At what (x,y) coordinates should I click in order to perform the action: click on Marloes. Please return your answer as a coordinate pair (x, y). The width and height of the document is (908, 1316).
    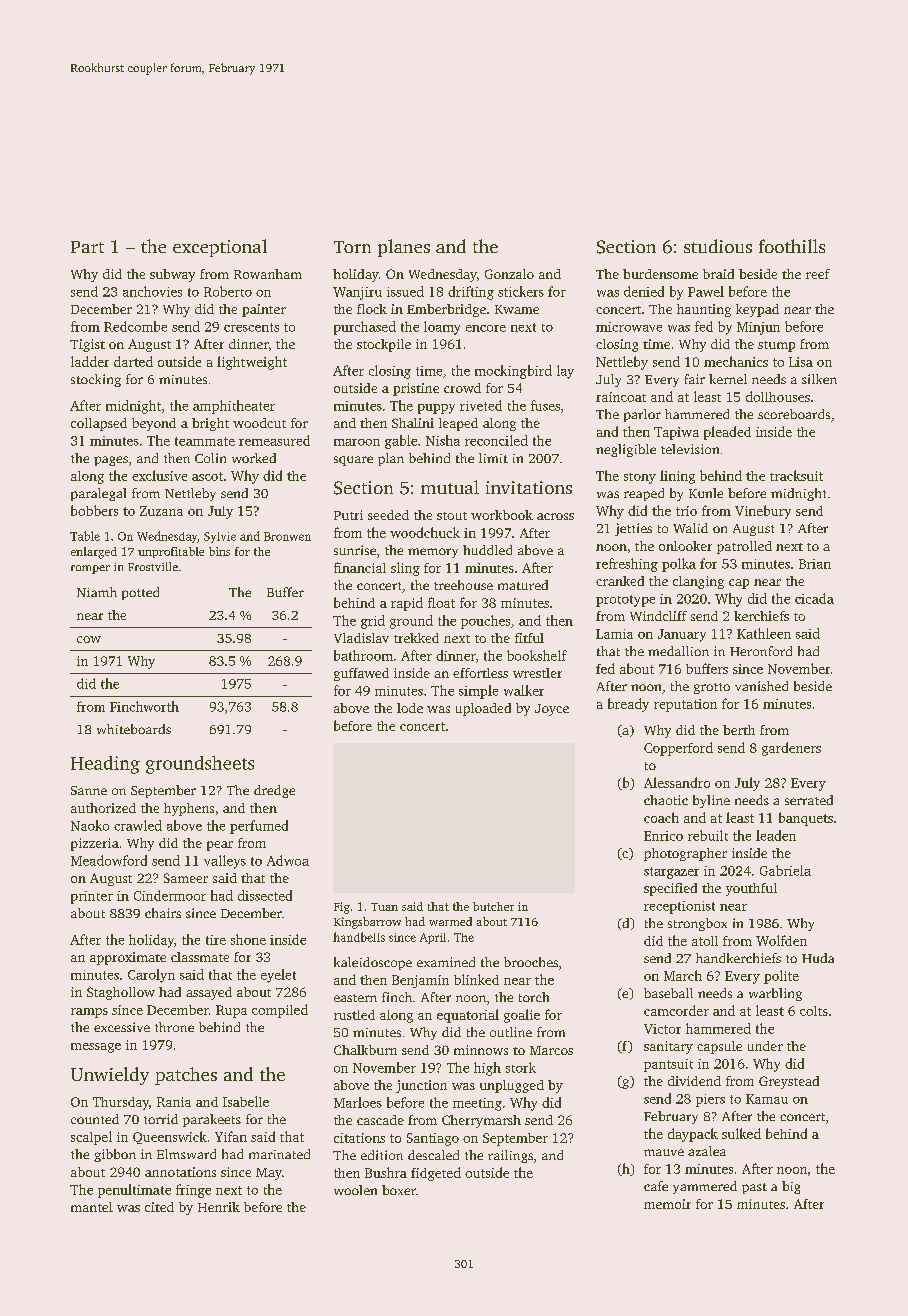
    Looking at the image, I should click on (358, 1102).
